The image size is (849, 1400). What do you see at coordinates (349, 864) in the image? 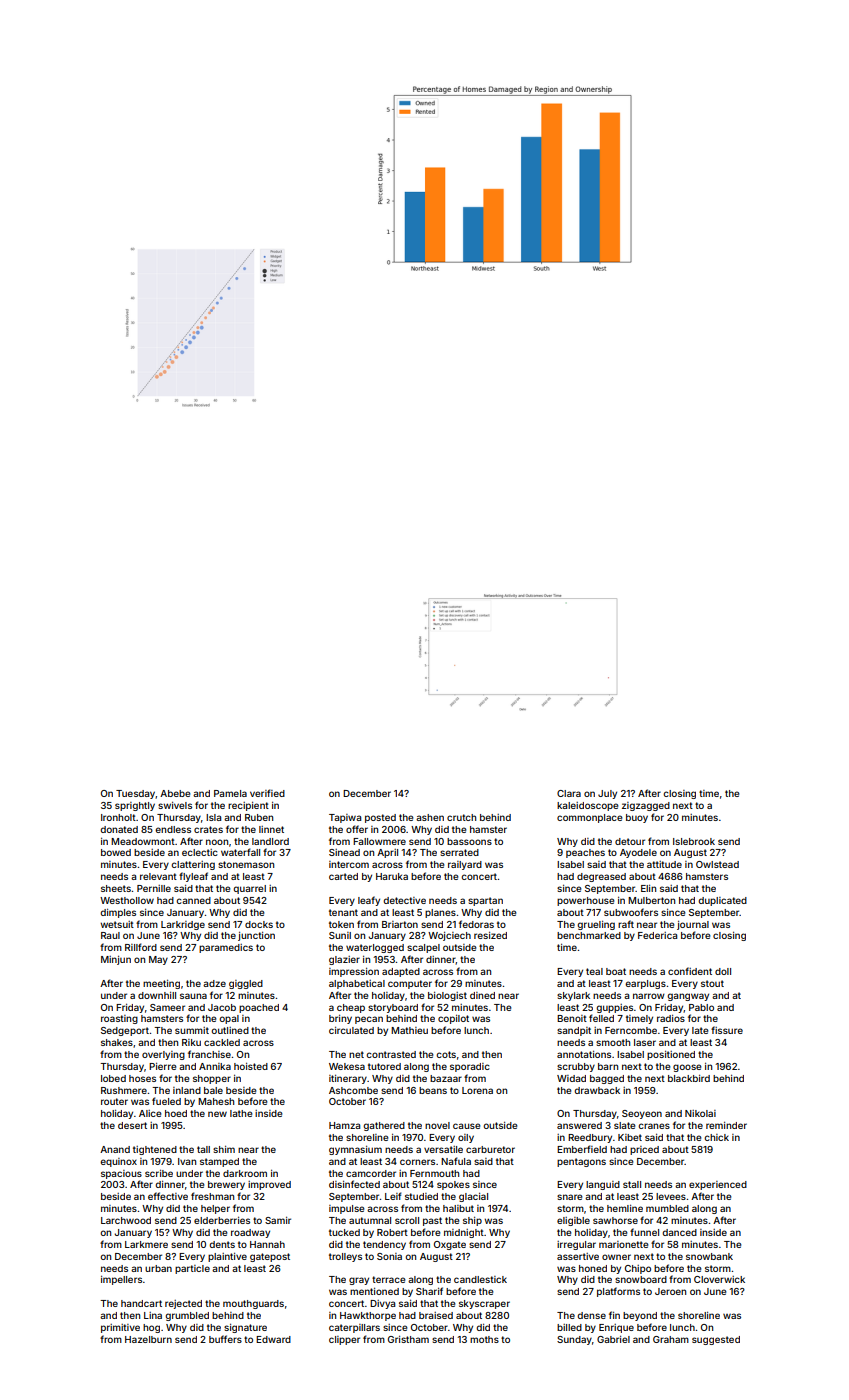
I see `intercom` at bounding box center [349, 864].
